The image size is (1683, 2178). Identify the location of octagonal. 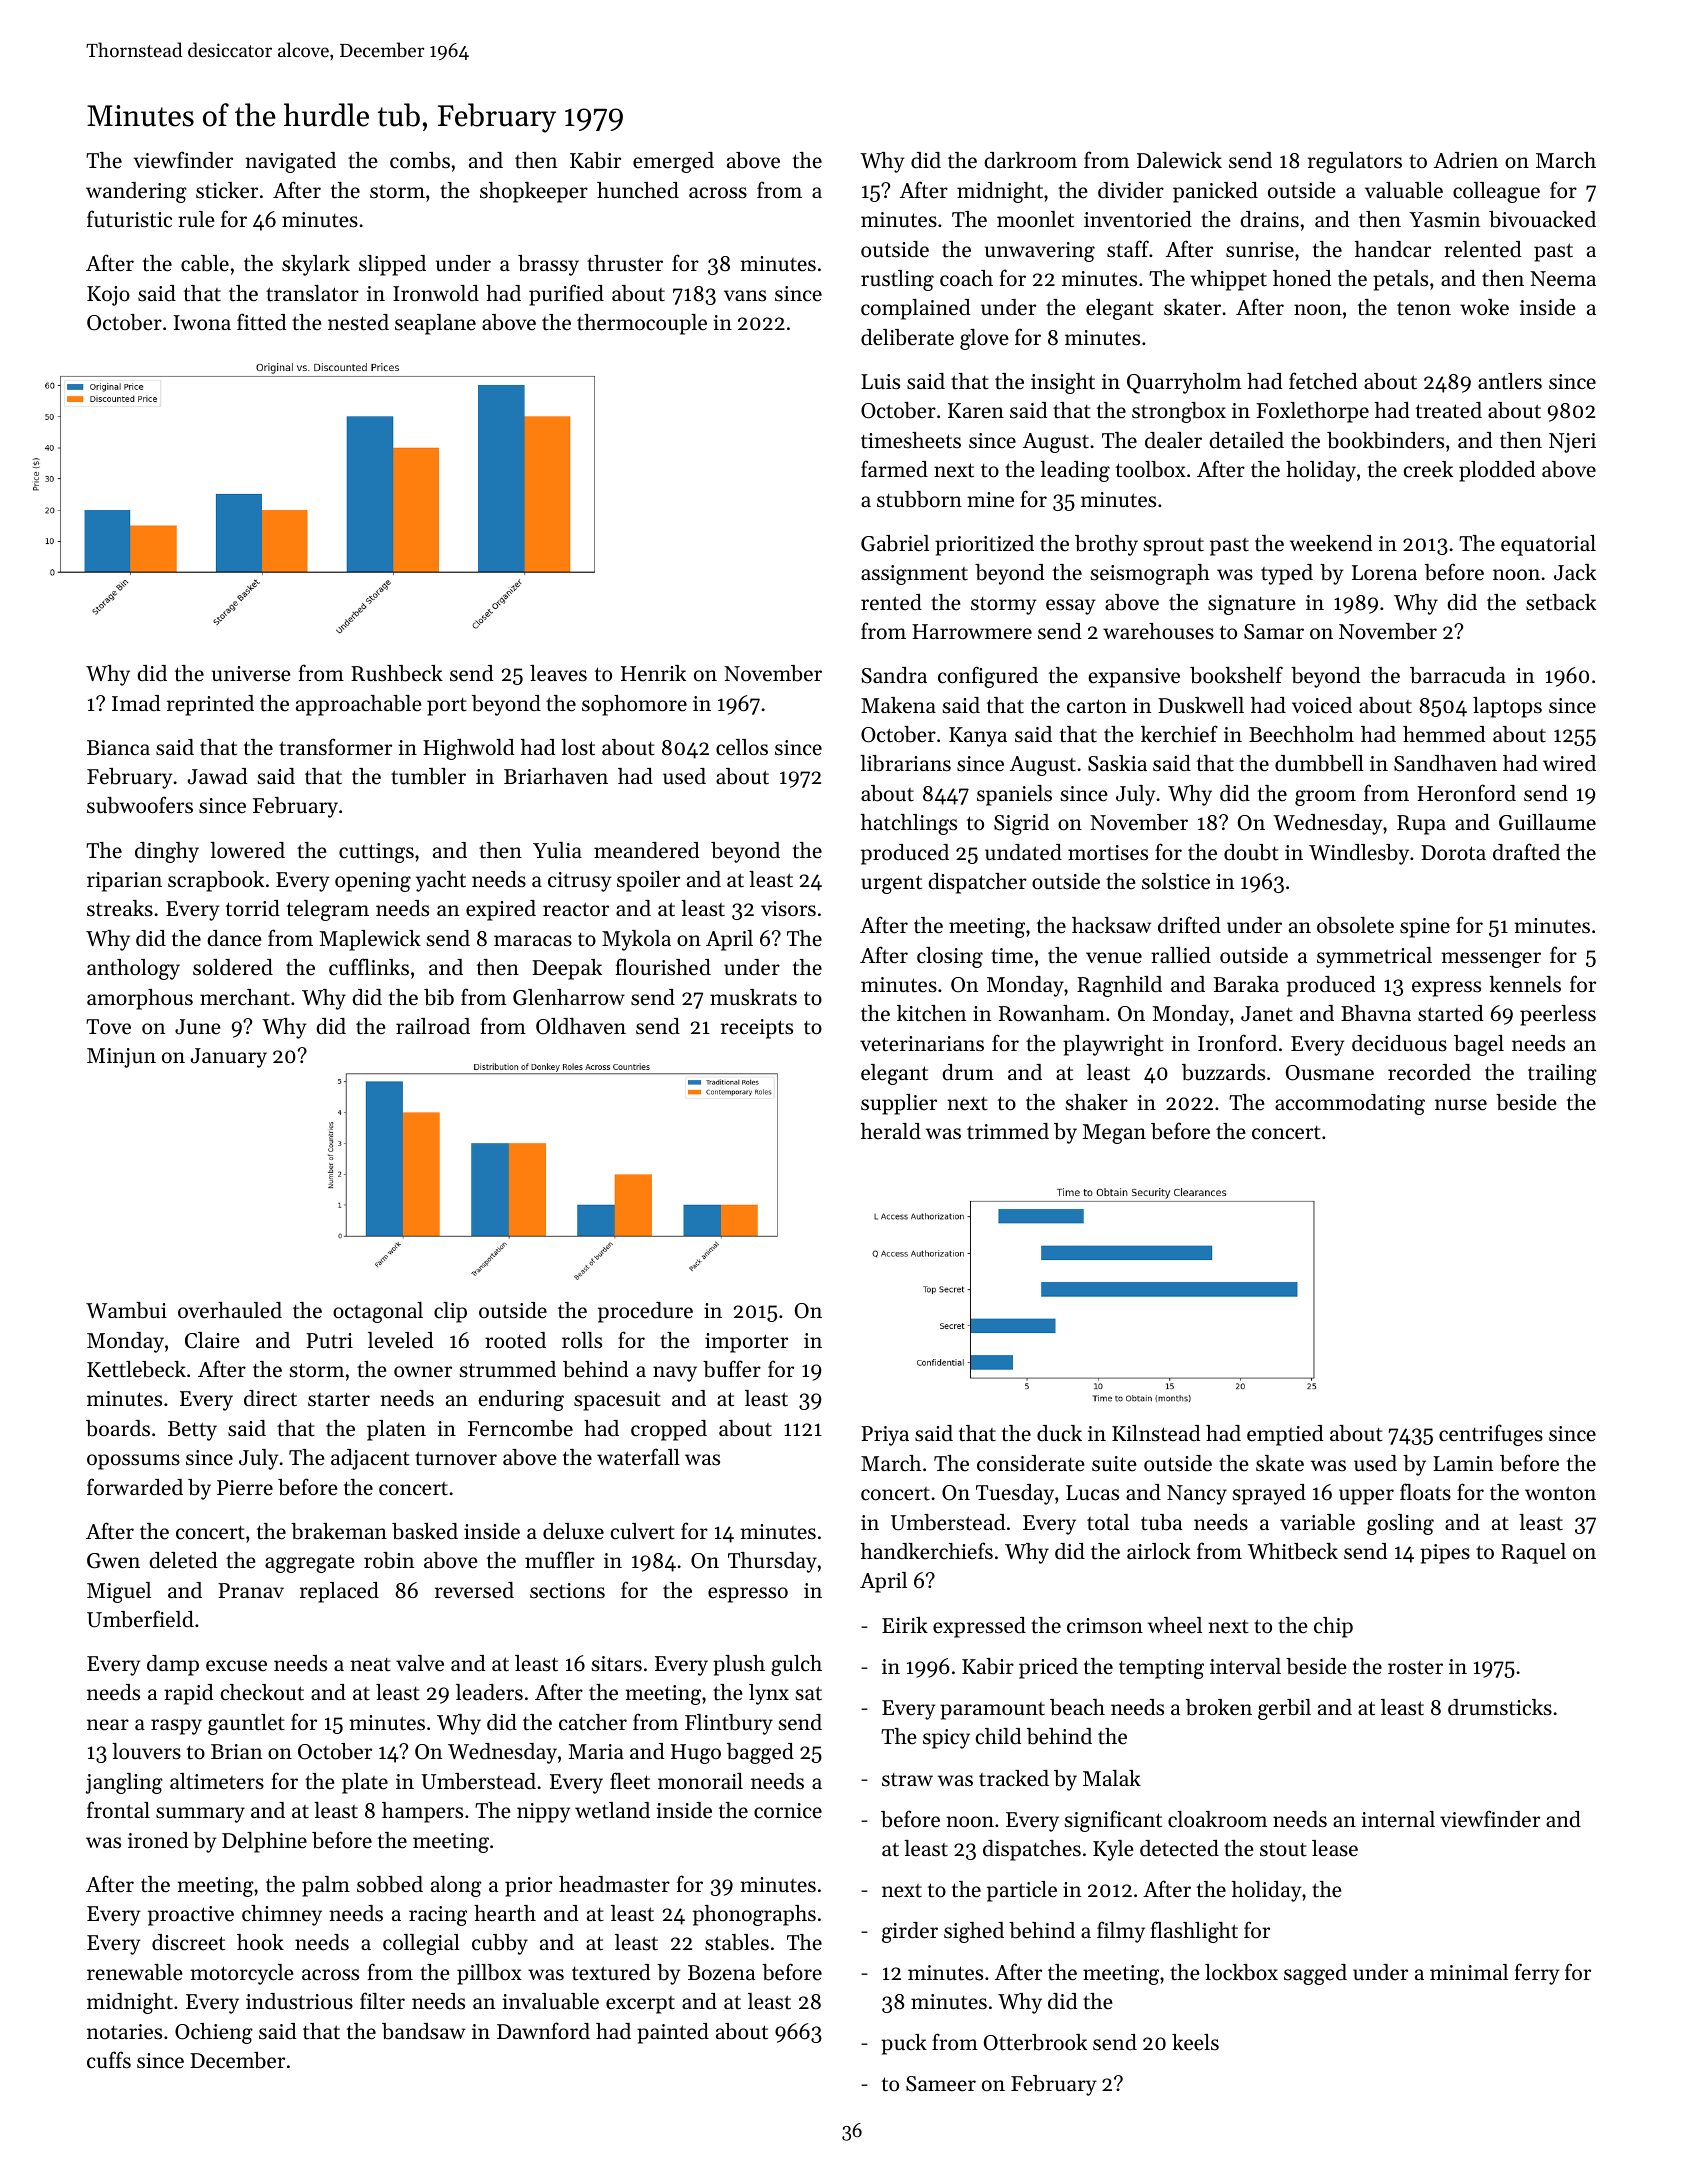
(378, 1312).
